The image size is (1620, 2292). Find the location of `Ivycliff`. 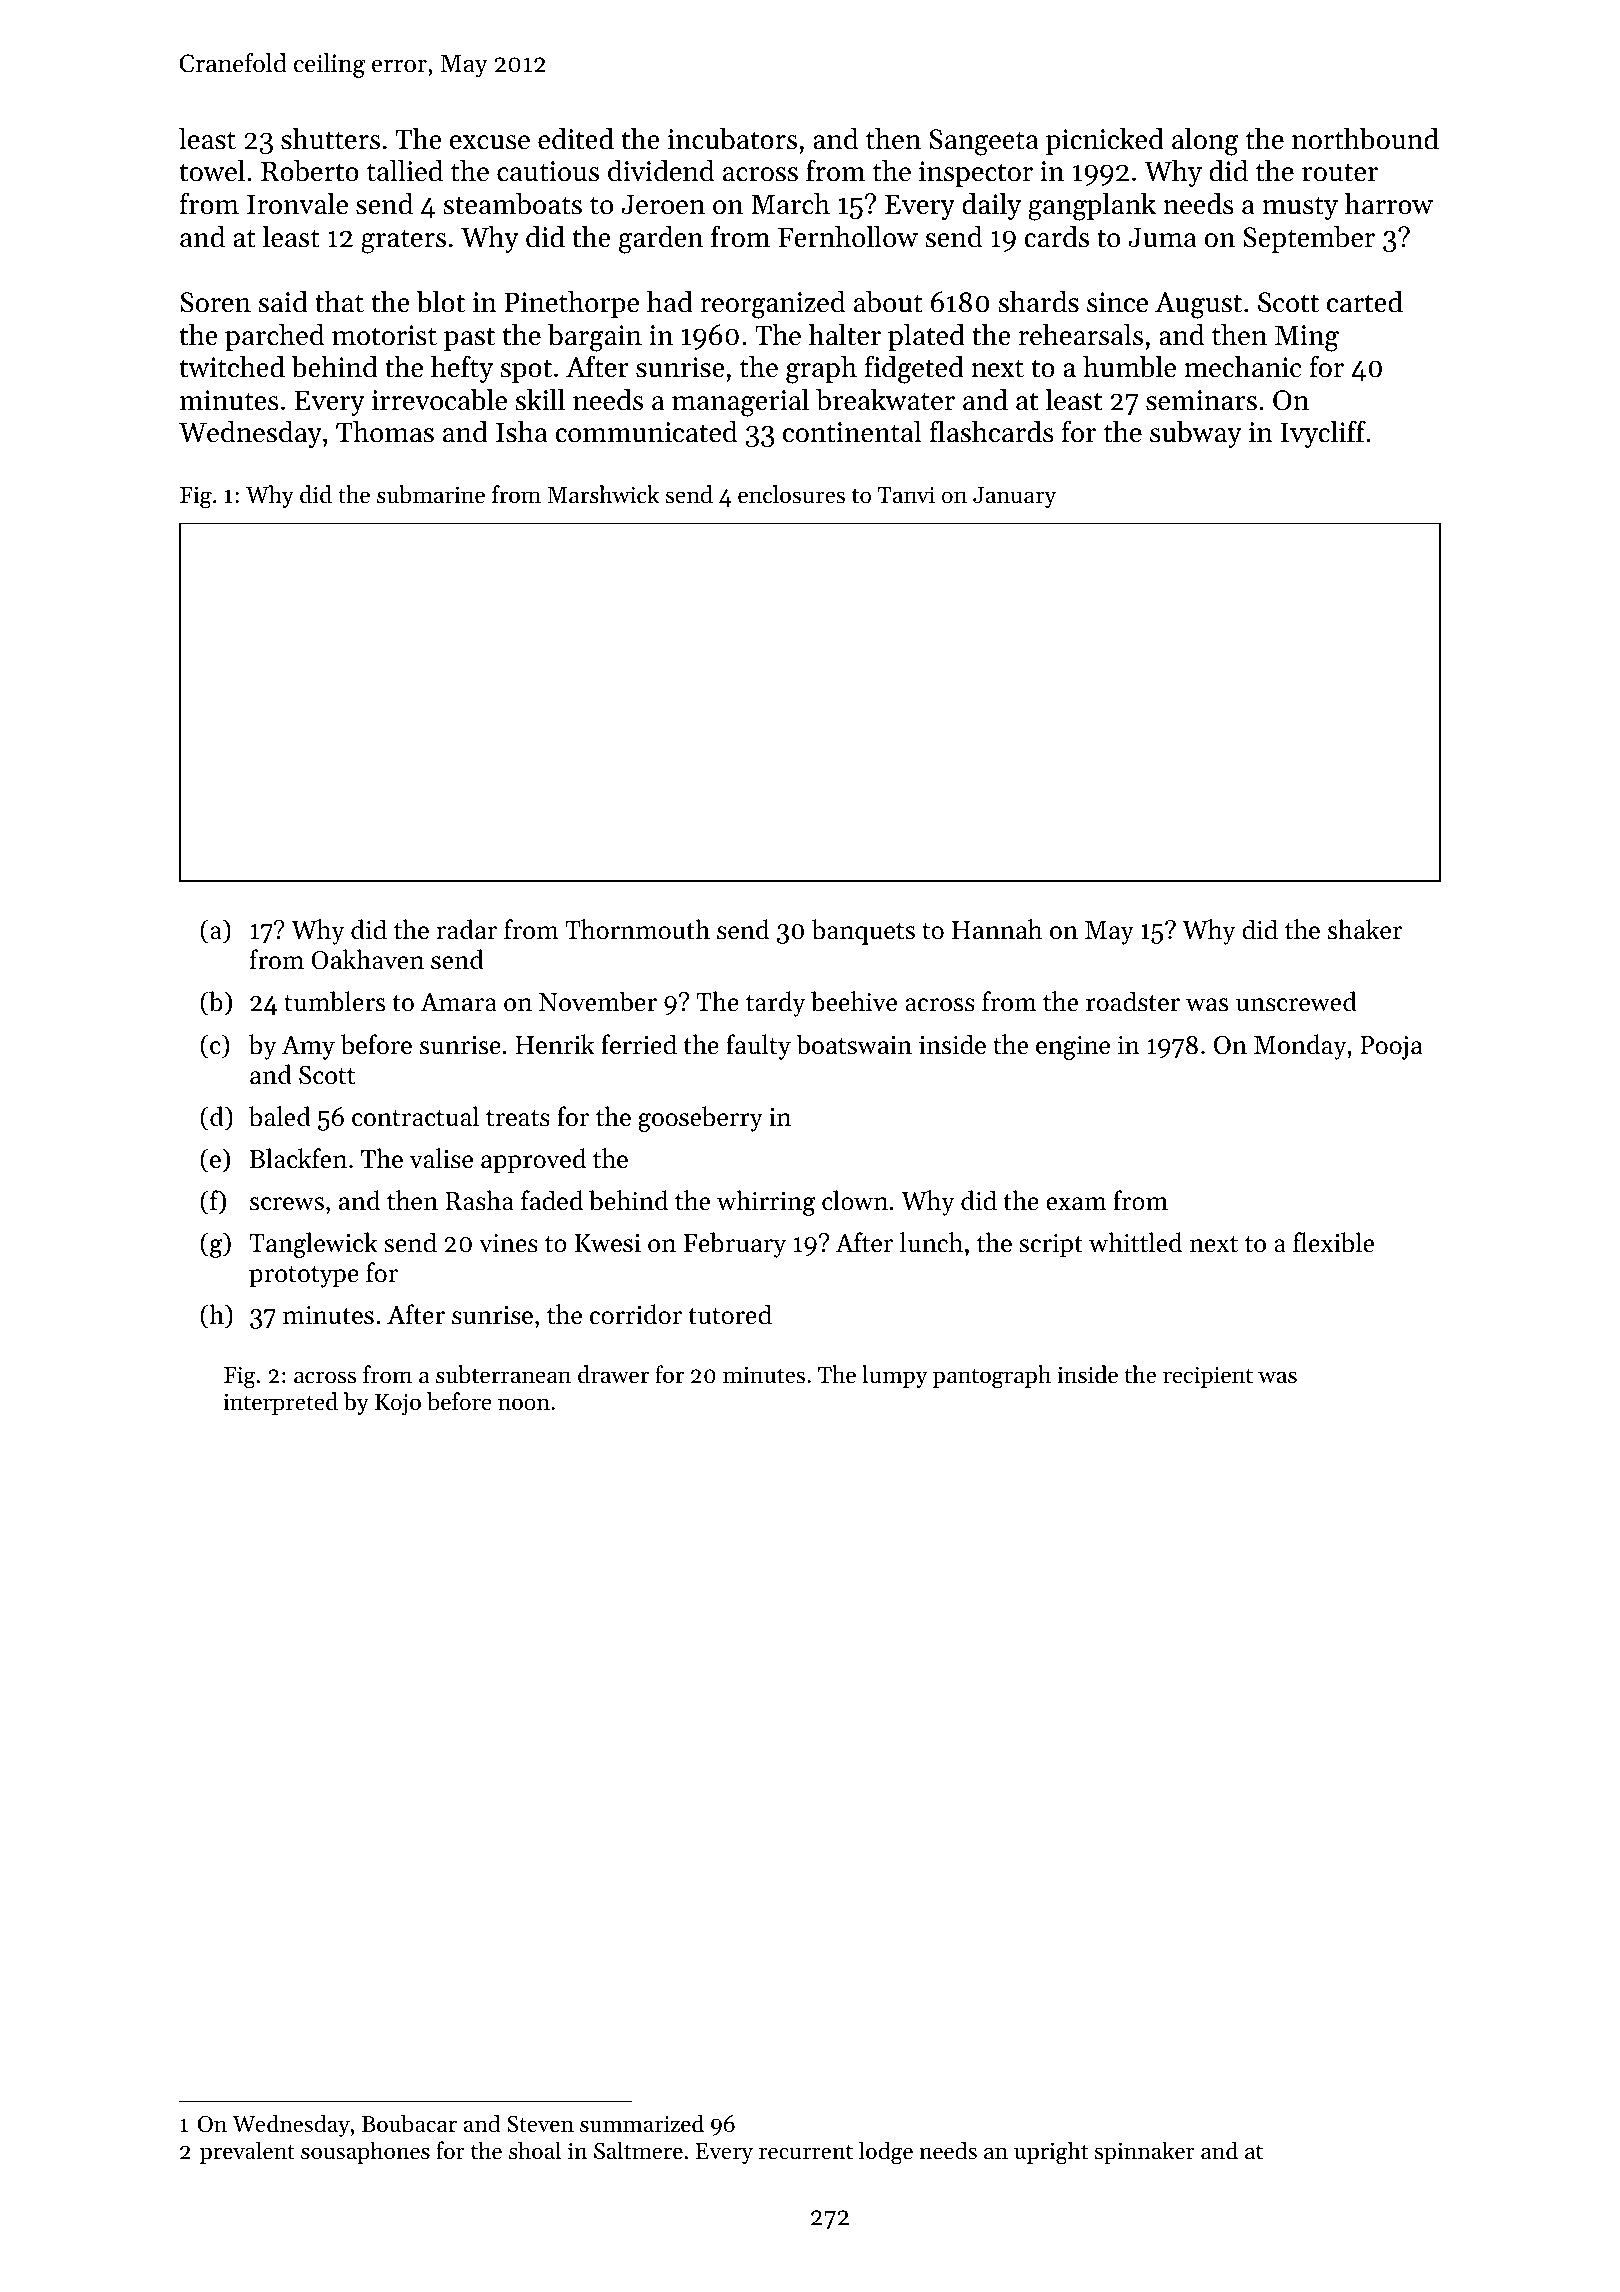

Ivycliff is located at coordinates (1323, 434).
